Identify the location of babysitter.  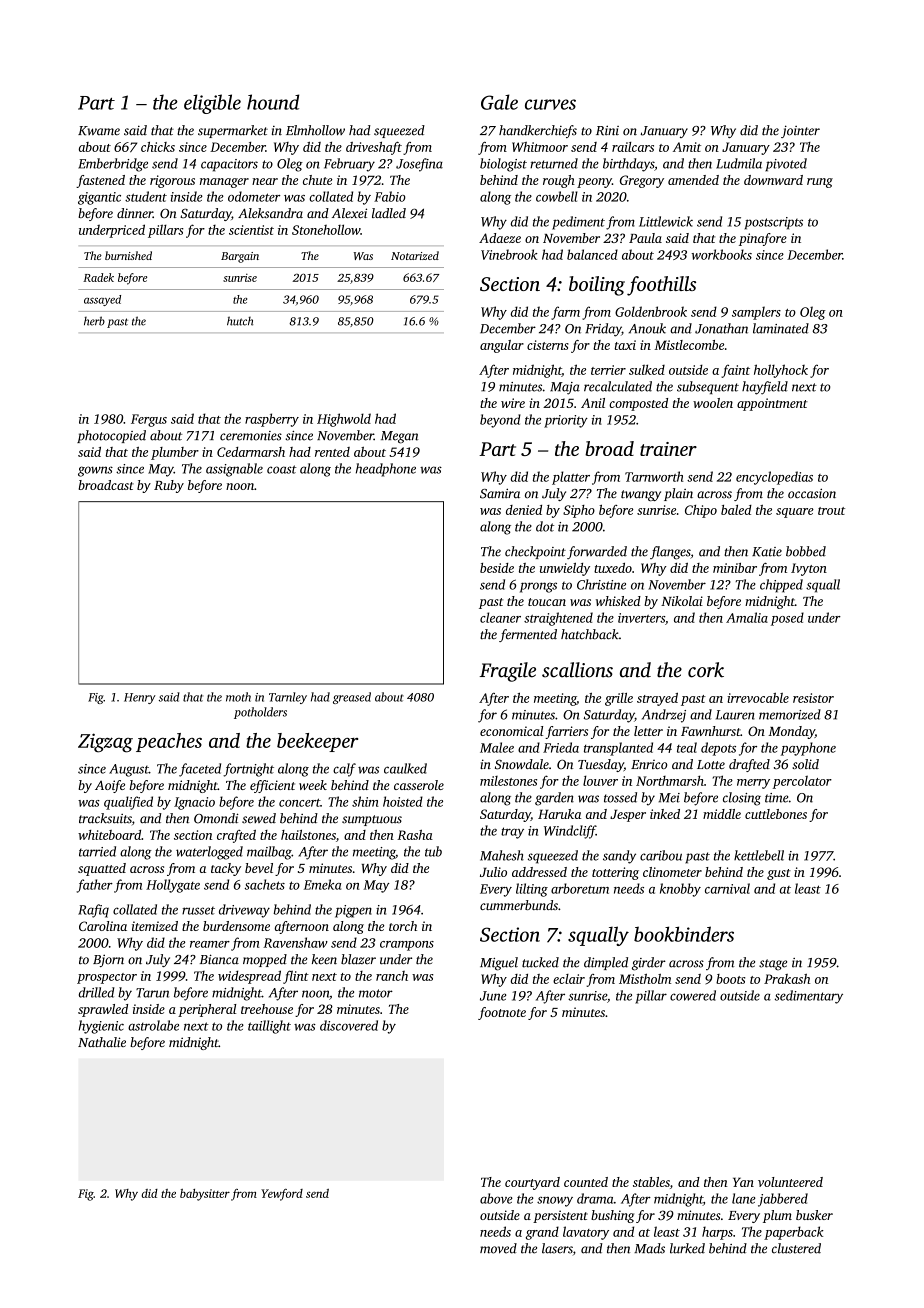
(205, 1195).
